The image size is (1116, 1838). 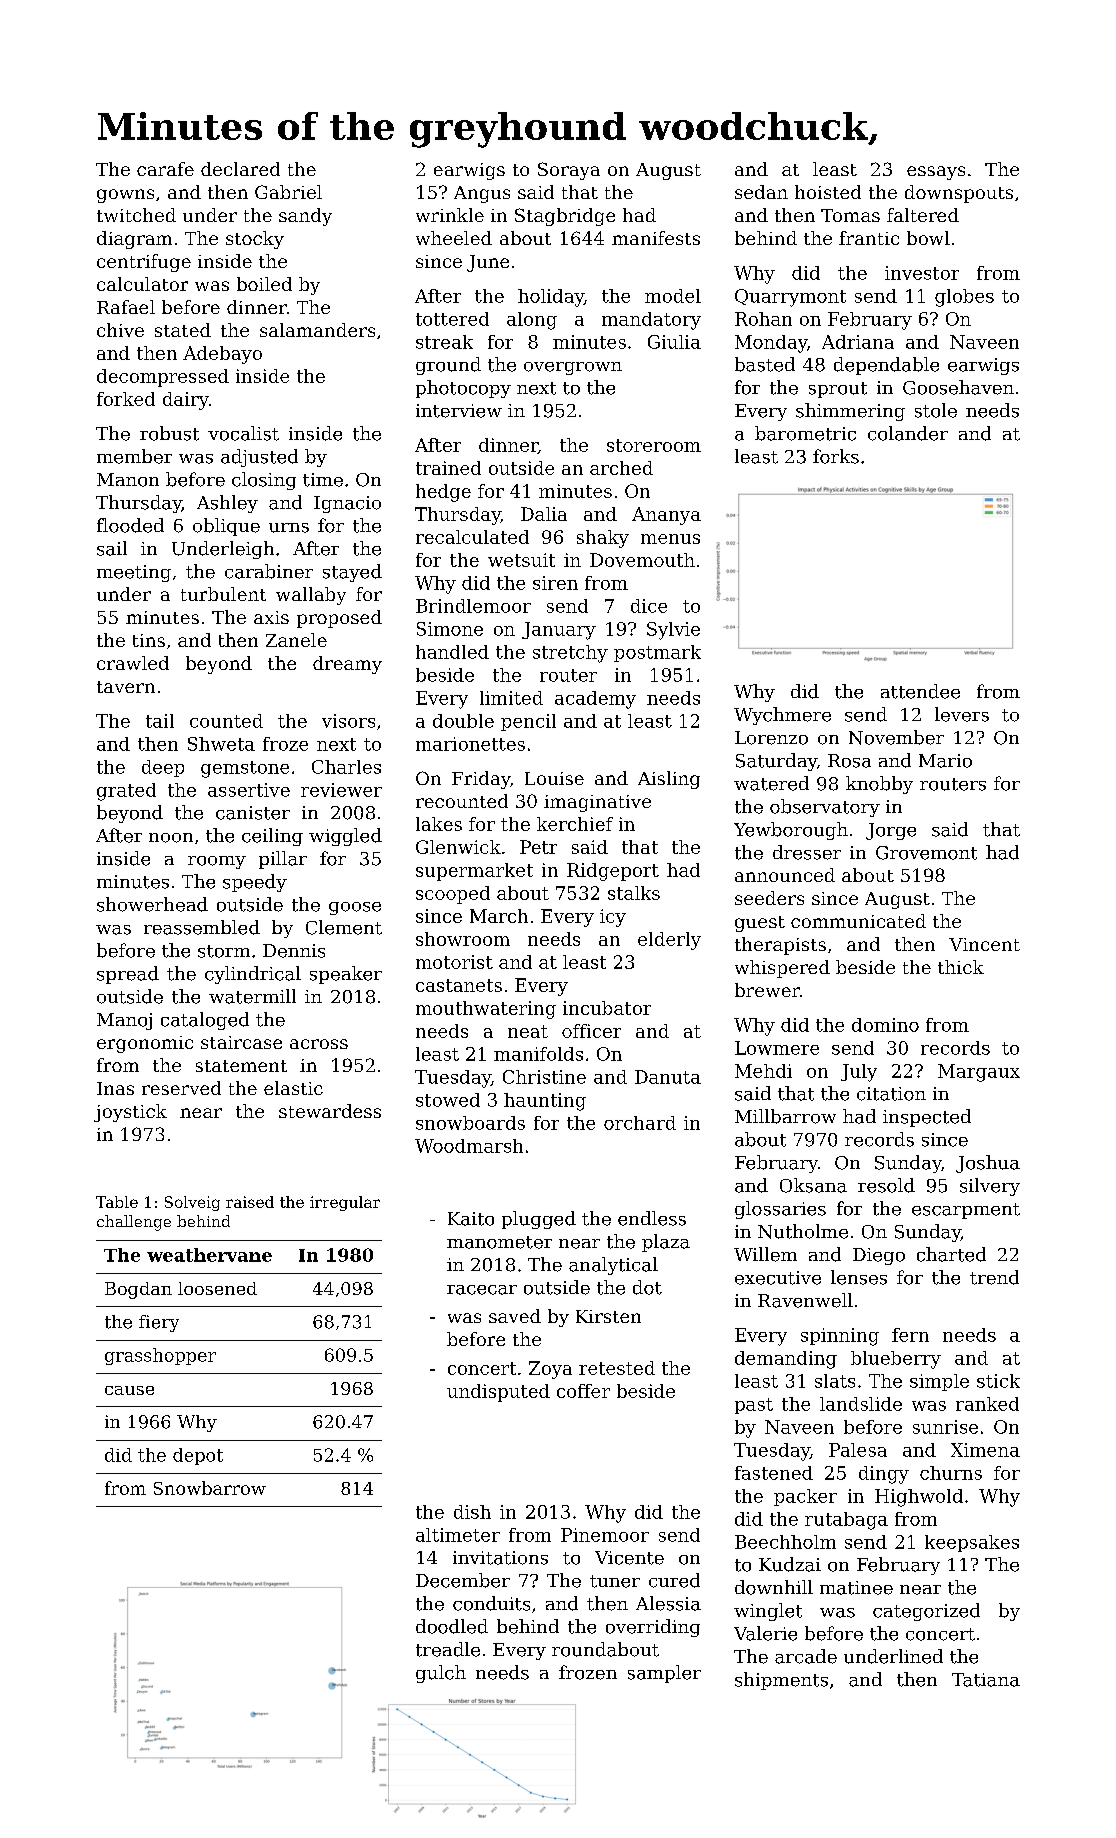 What do you see at coordinates (984, 944) in the screenshot?
I see `Vincent` at bounding box center [984, 944].
